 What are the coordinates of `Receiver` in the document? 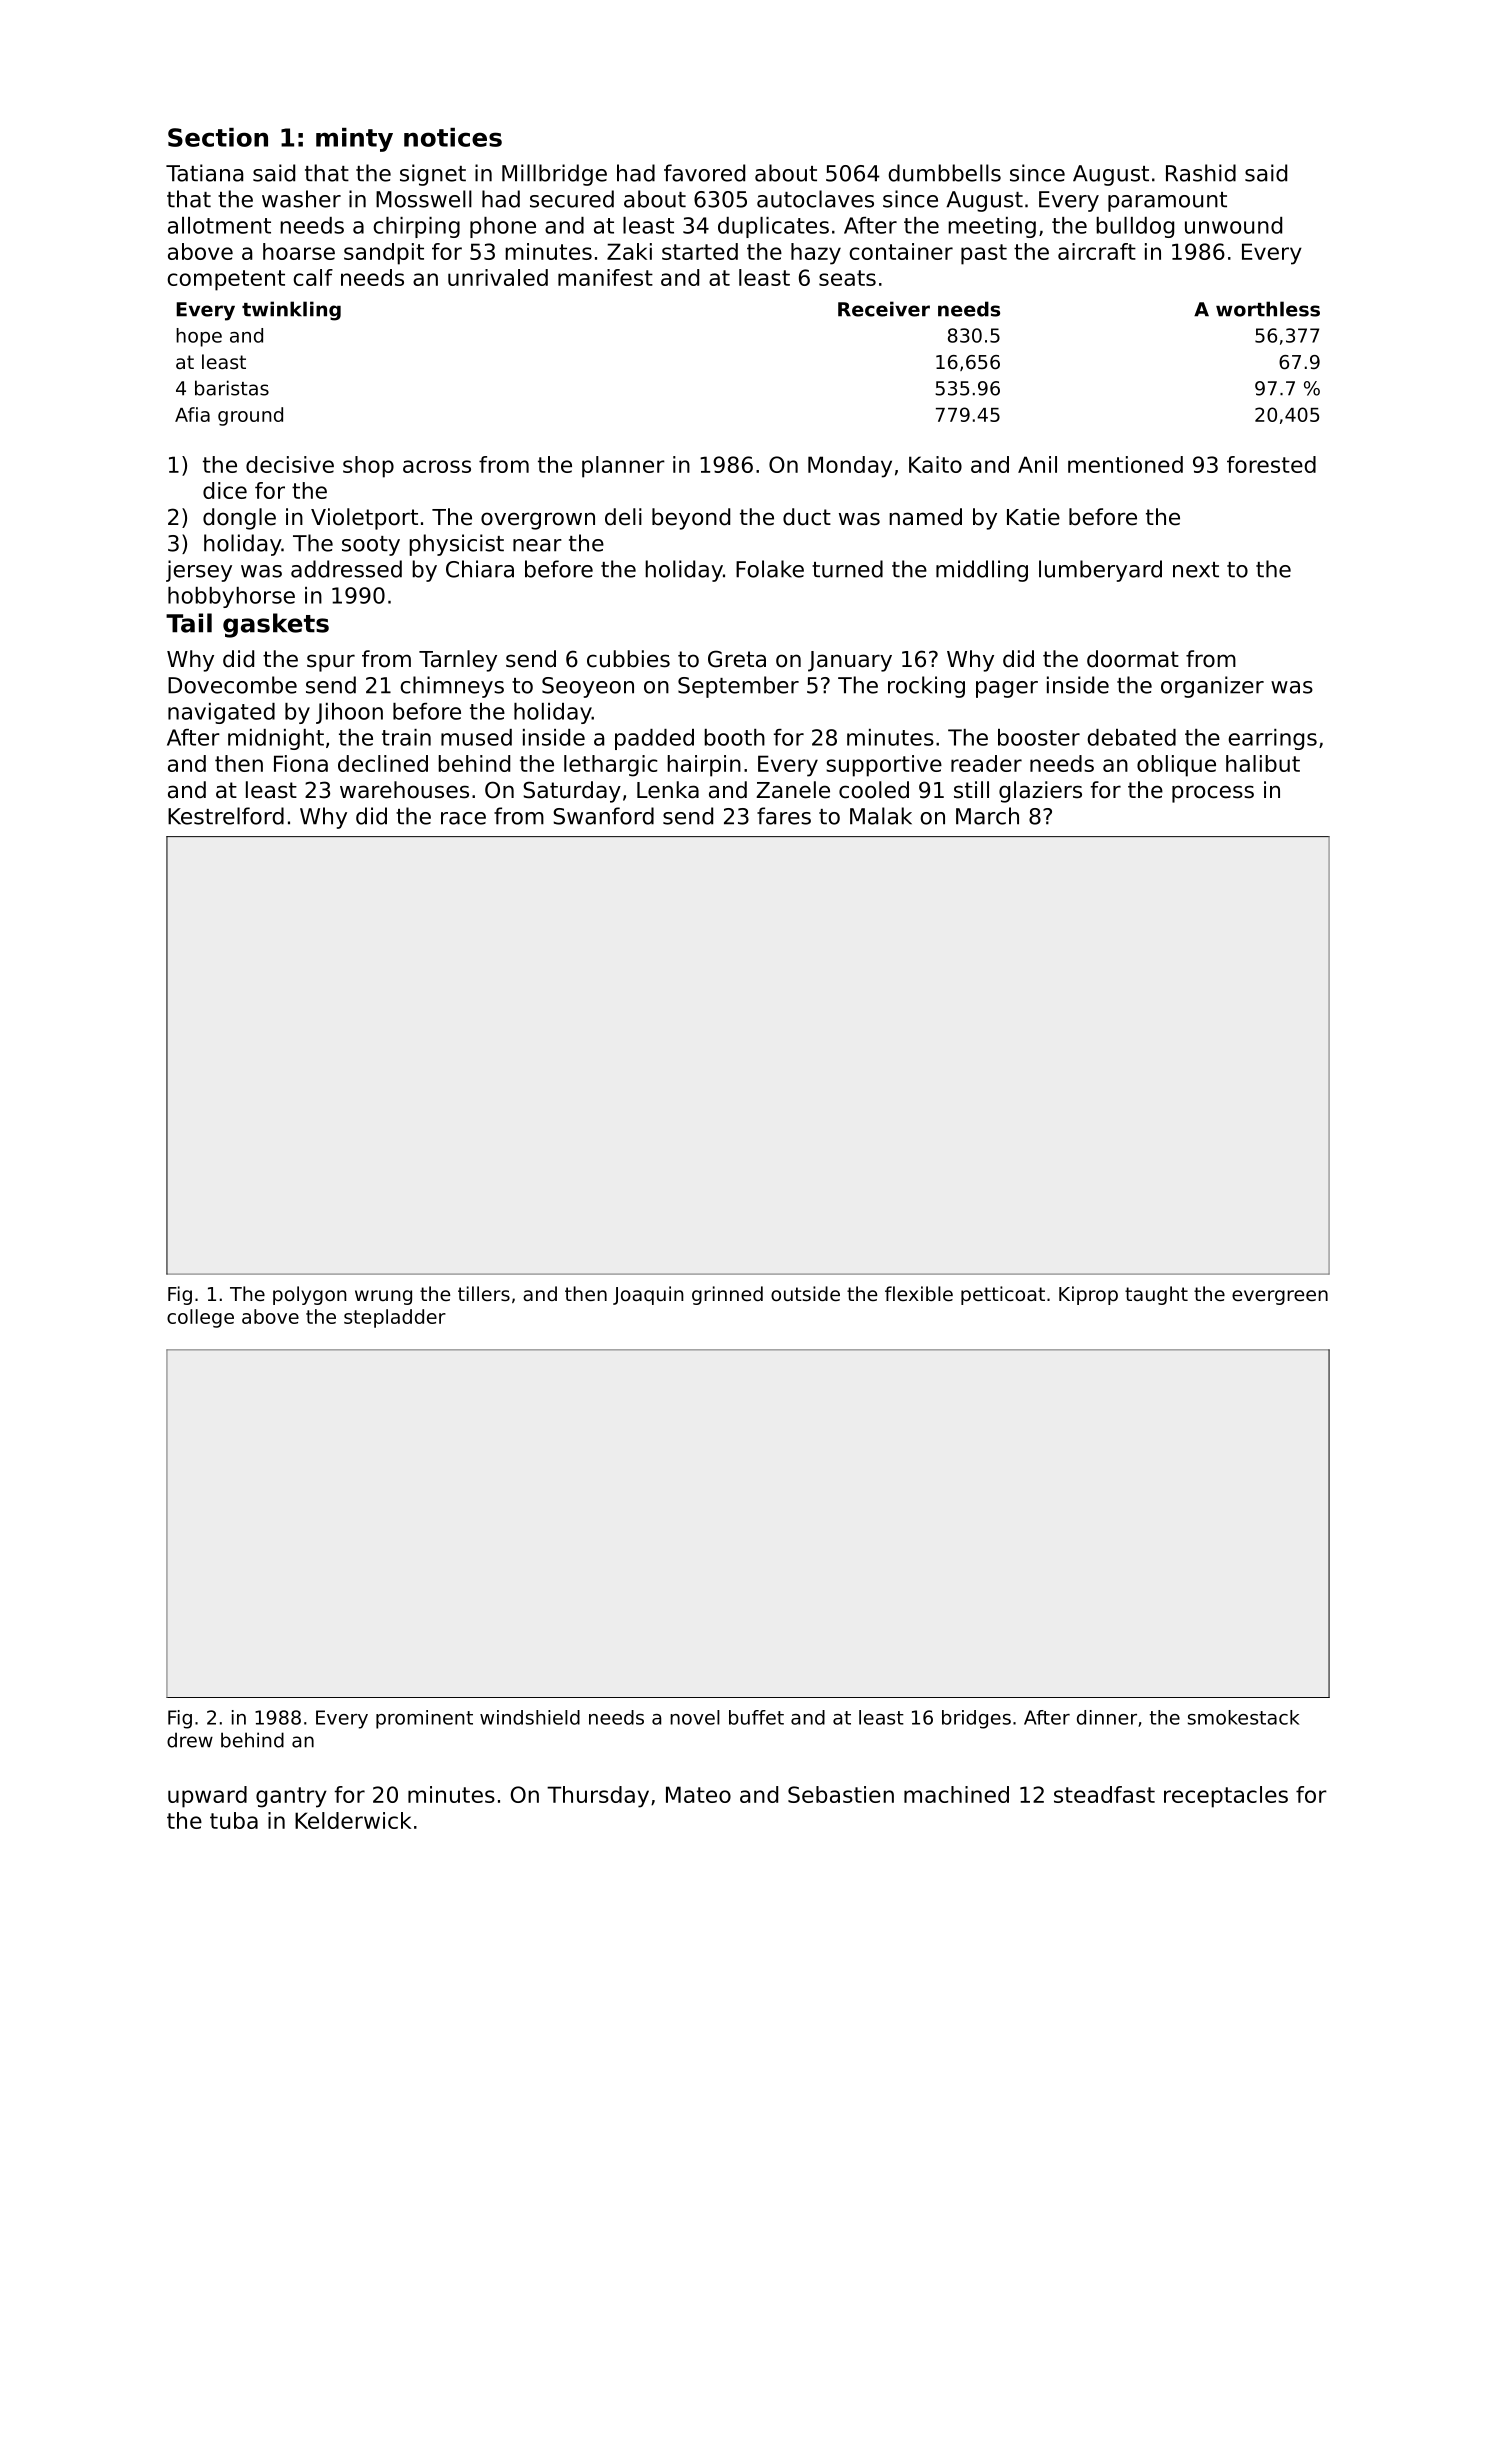 It's located at (884, 309).
